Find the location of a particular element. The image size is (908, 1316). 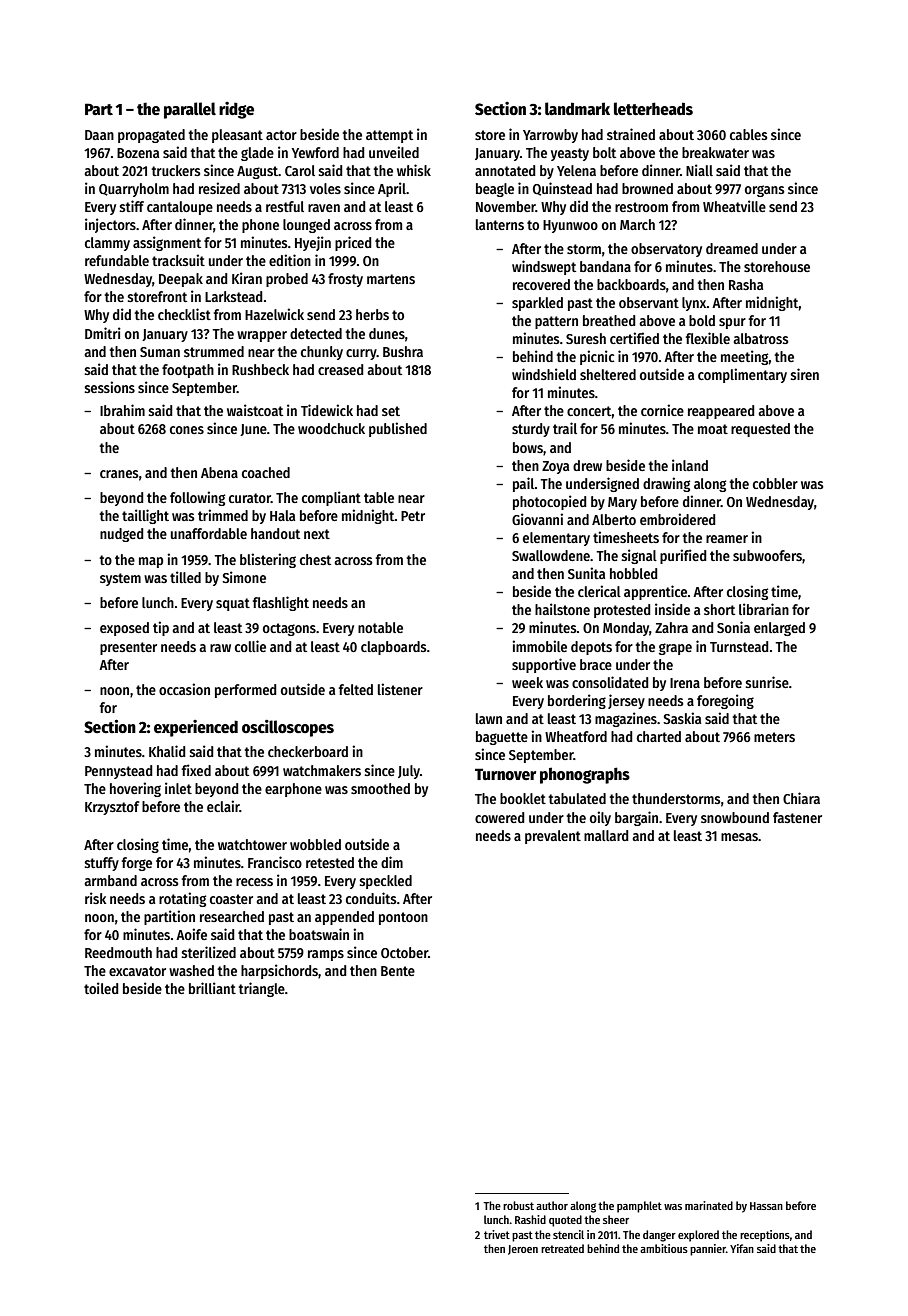

mallard is located at coordinates (606, 835).
